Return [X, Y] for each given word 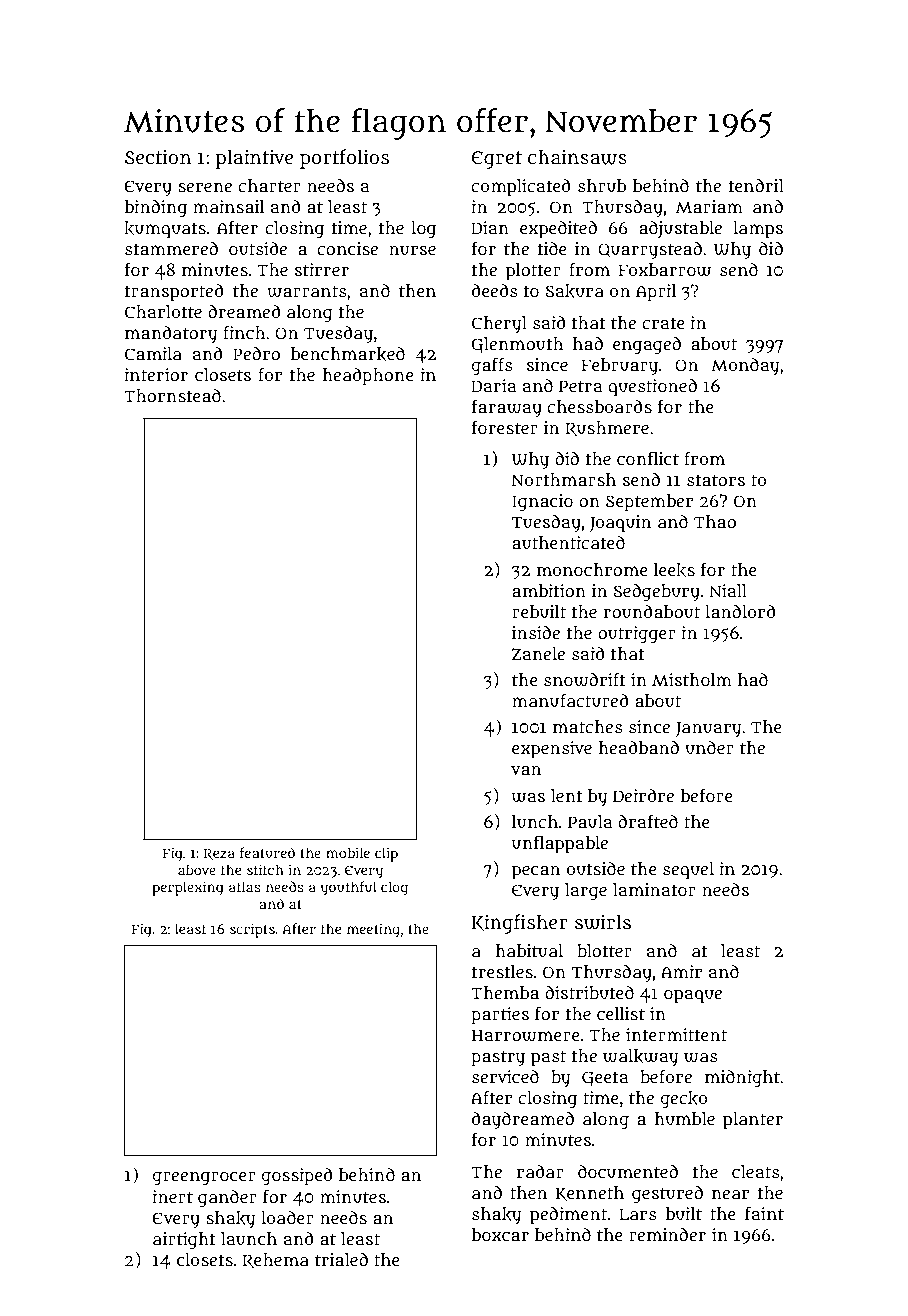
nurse [412, 250]
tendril [756, 185]
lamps [758, 230]
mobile [348, 852]
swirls [603, 922]
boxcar [500, 1234]
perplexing [187, 888]
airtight [184, 1241]
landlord [740, 611]
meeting [373, 930]
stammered [171, 248]
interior [156, 374]
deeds [495, 290]
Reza [219, 854]
